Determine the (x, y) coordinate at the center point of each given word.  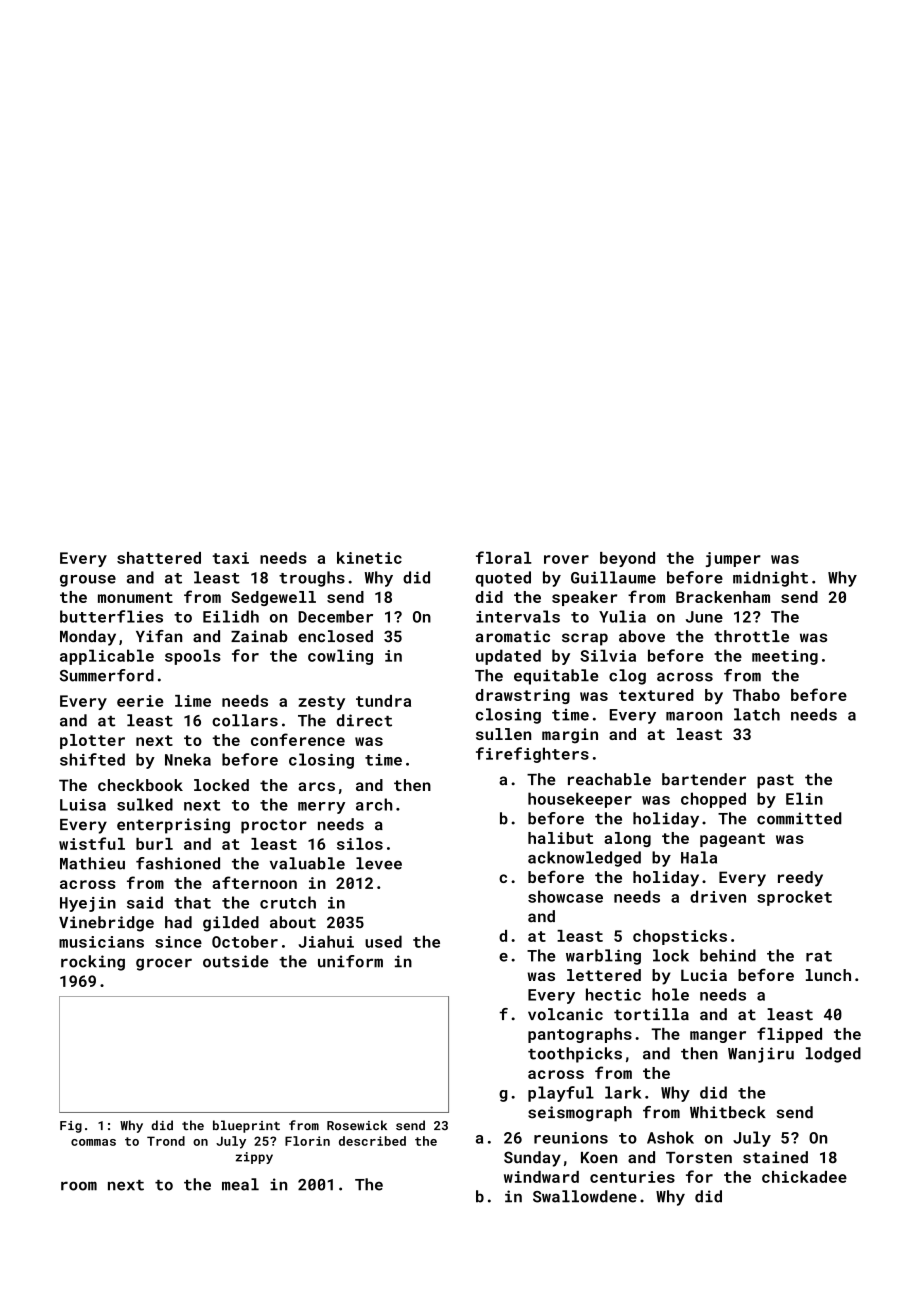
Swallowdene (585, 1196)
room (79, 1186)
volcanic (565, 1014)
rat (819, 956)
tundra (383, 701)
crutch (288, 902)
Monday (88, 638)
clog (627, 677)
